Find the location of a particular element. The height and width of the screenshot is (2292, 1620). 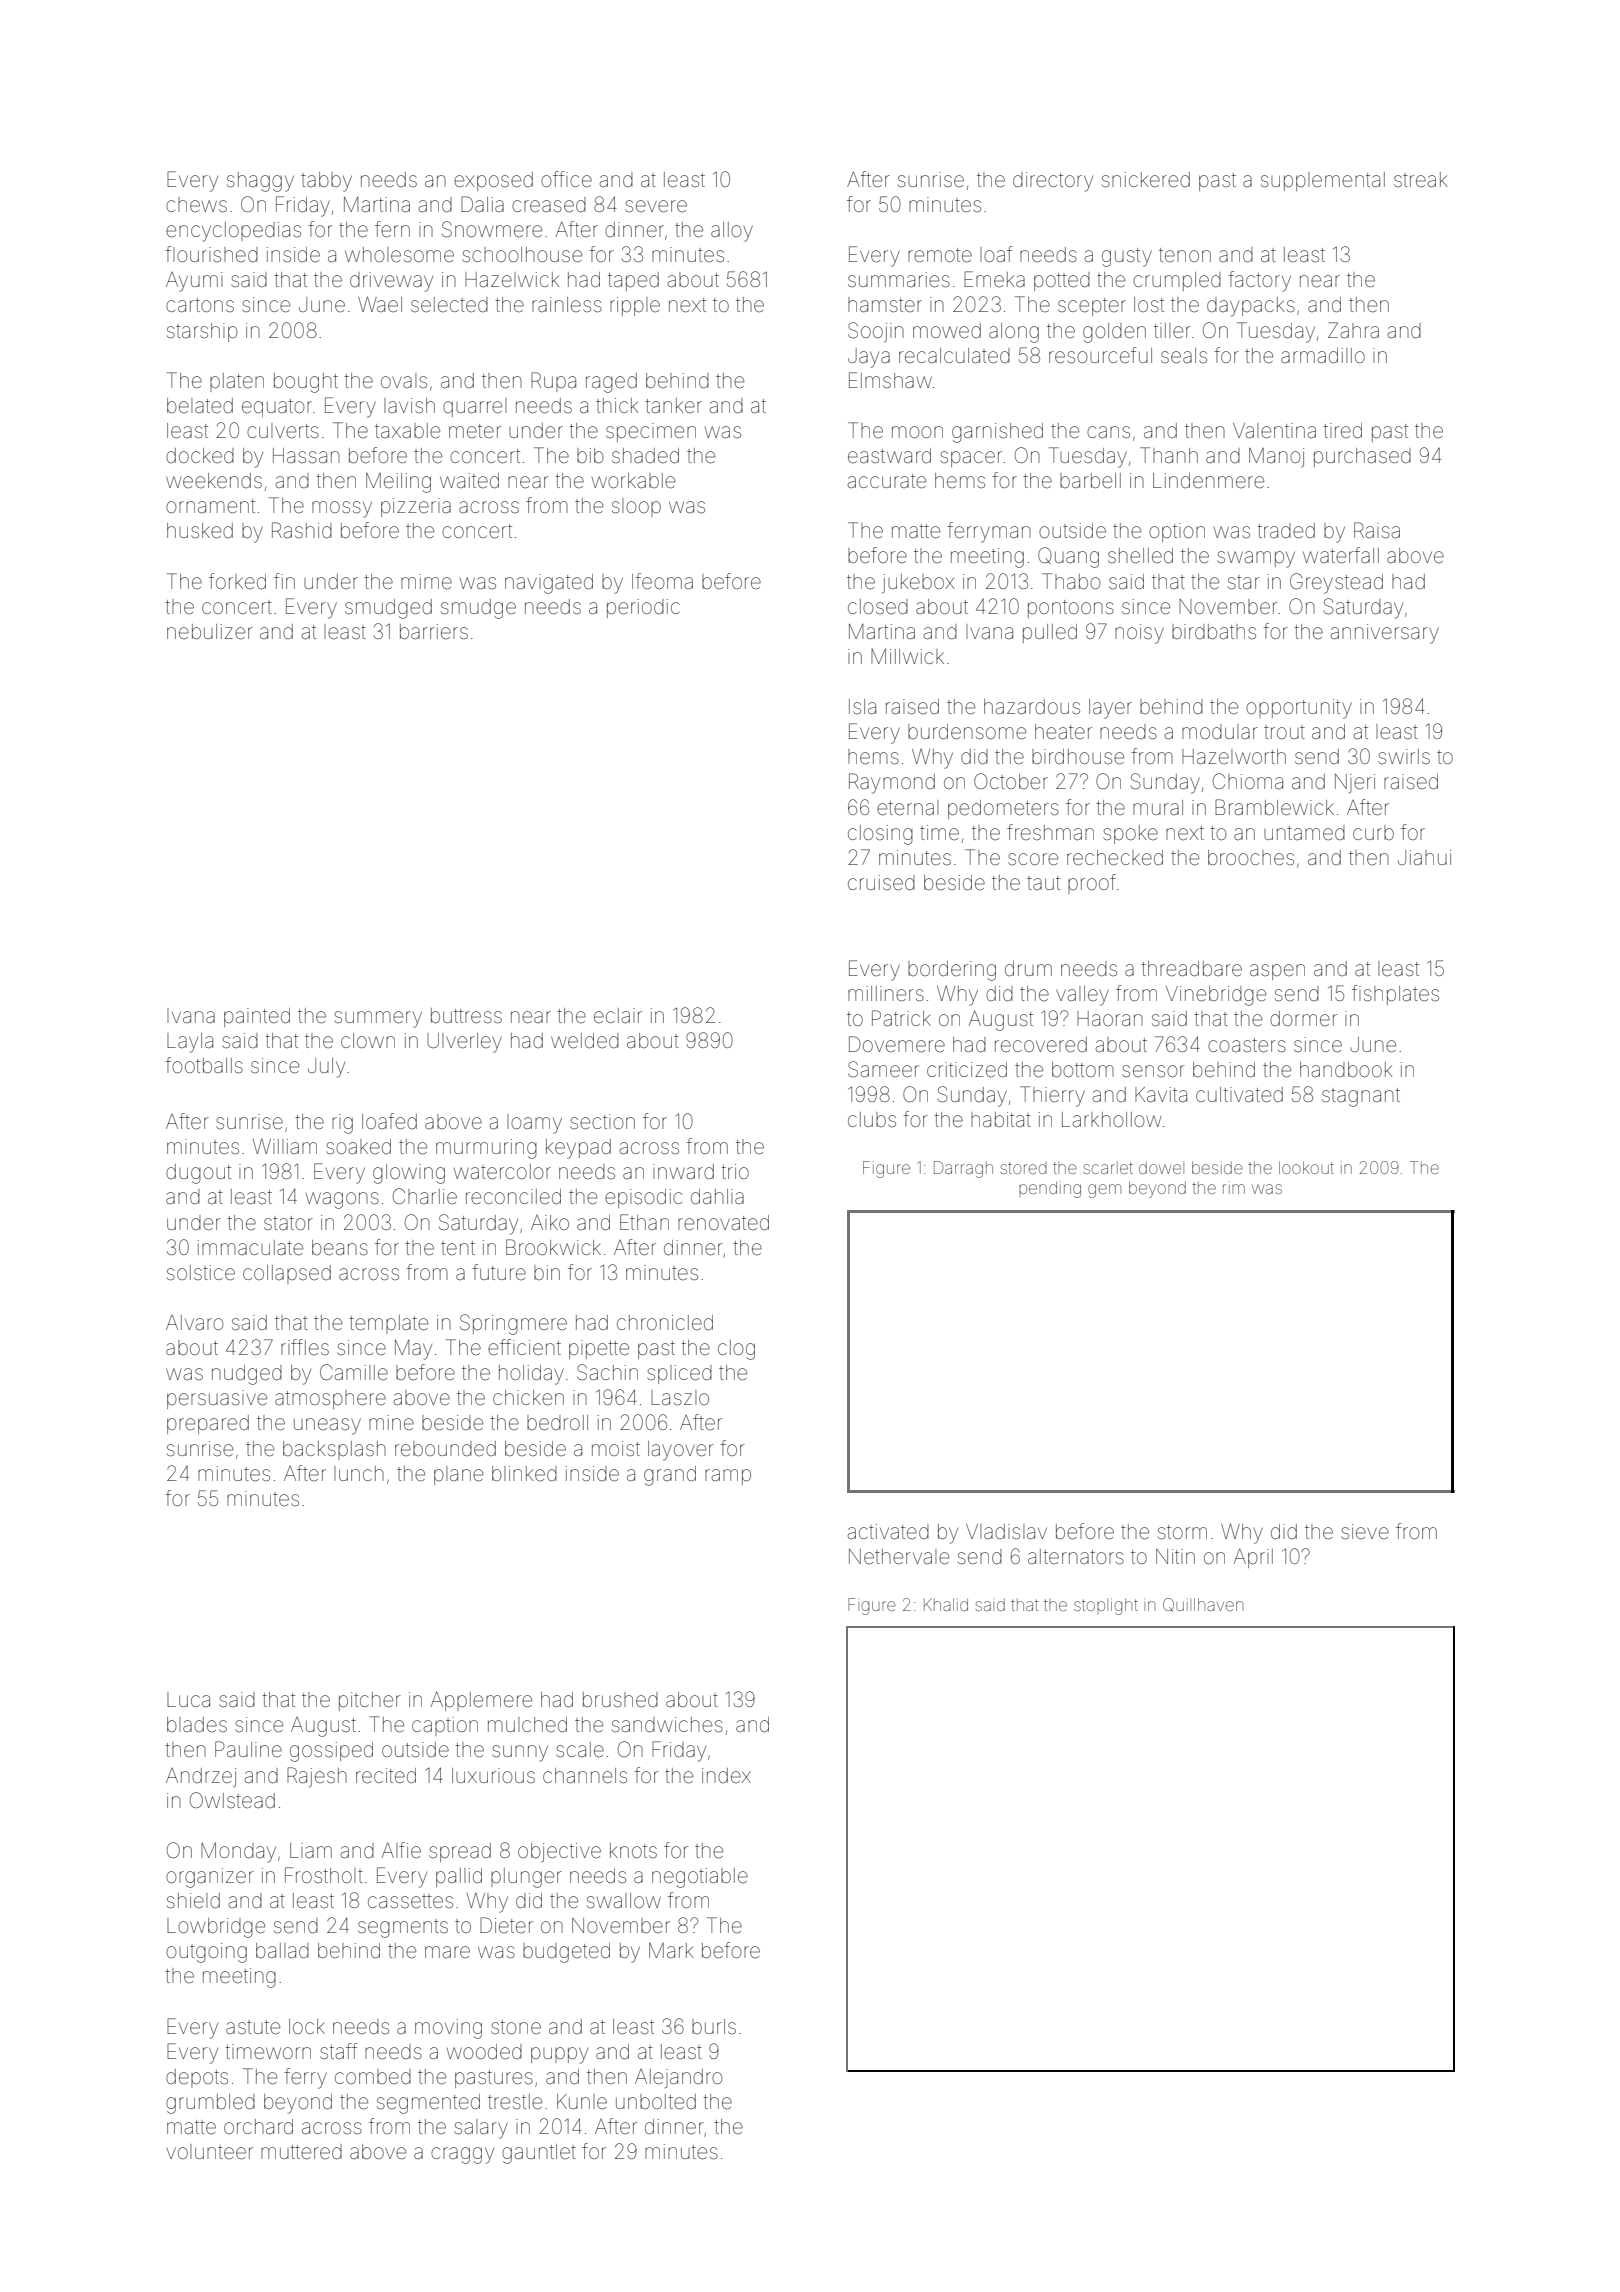

burls is located at coordinates (714, 2026).
